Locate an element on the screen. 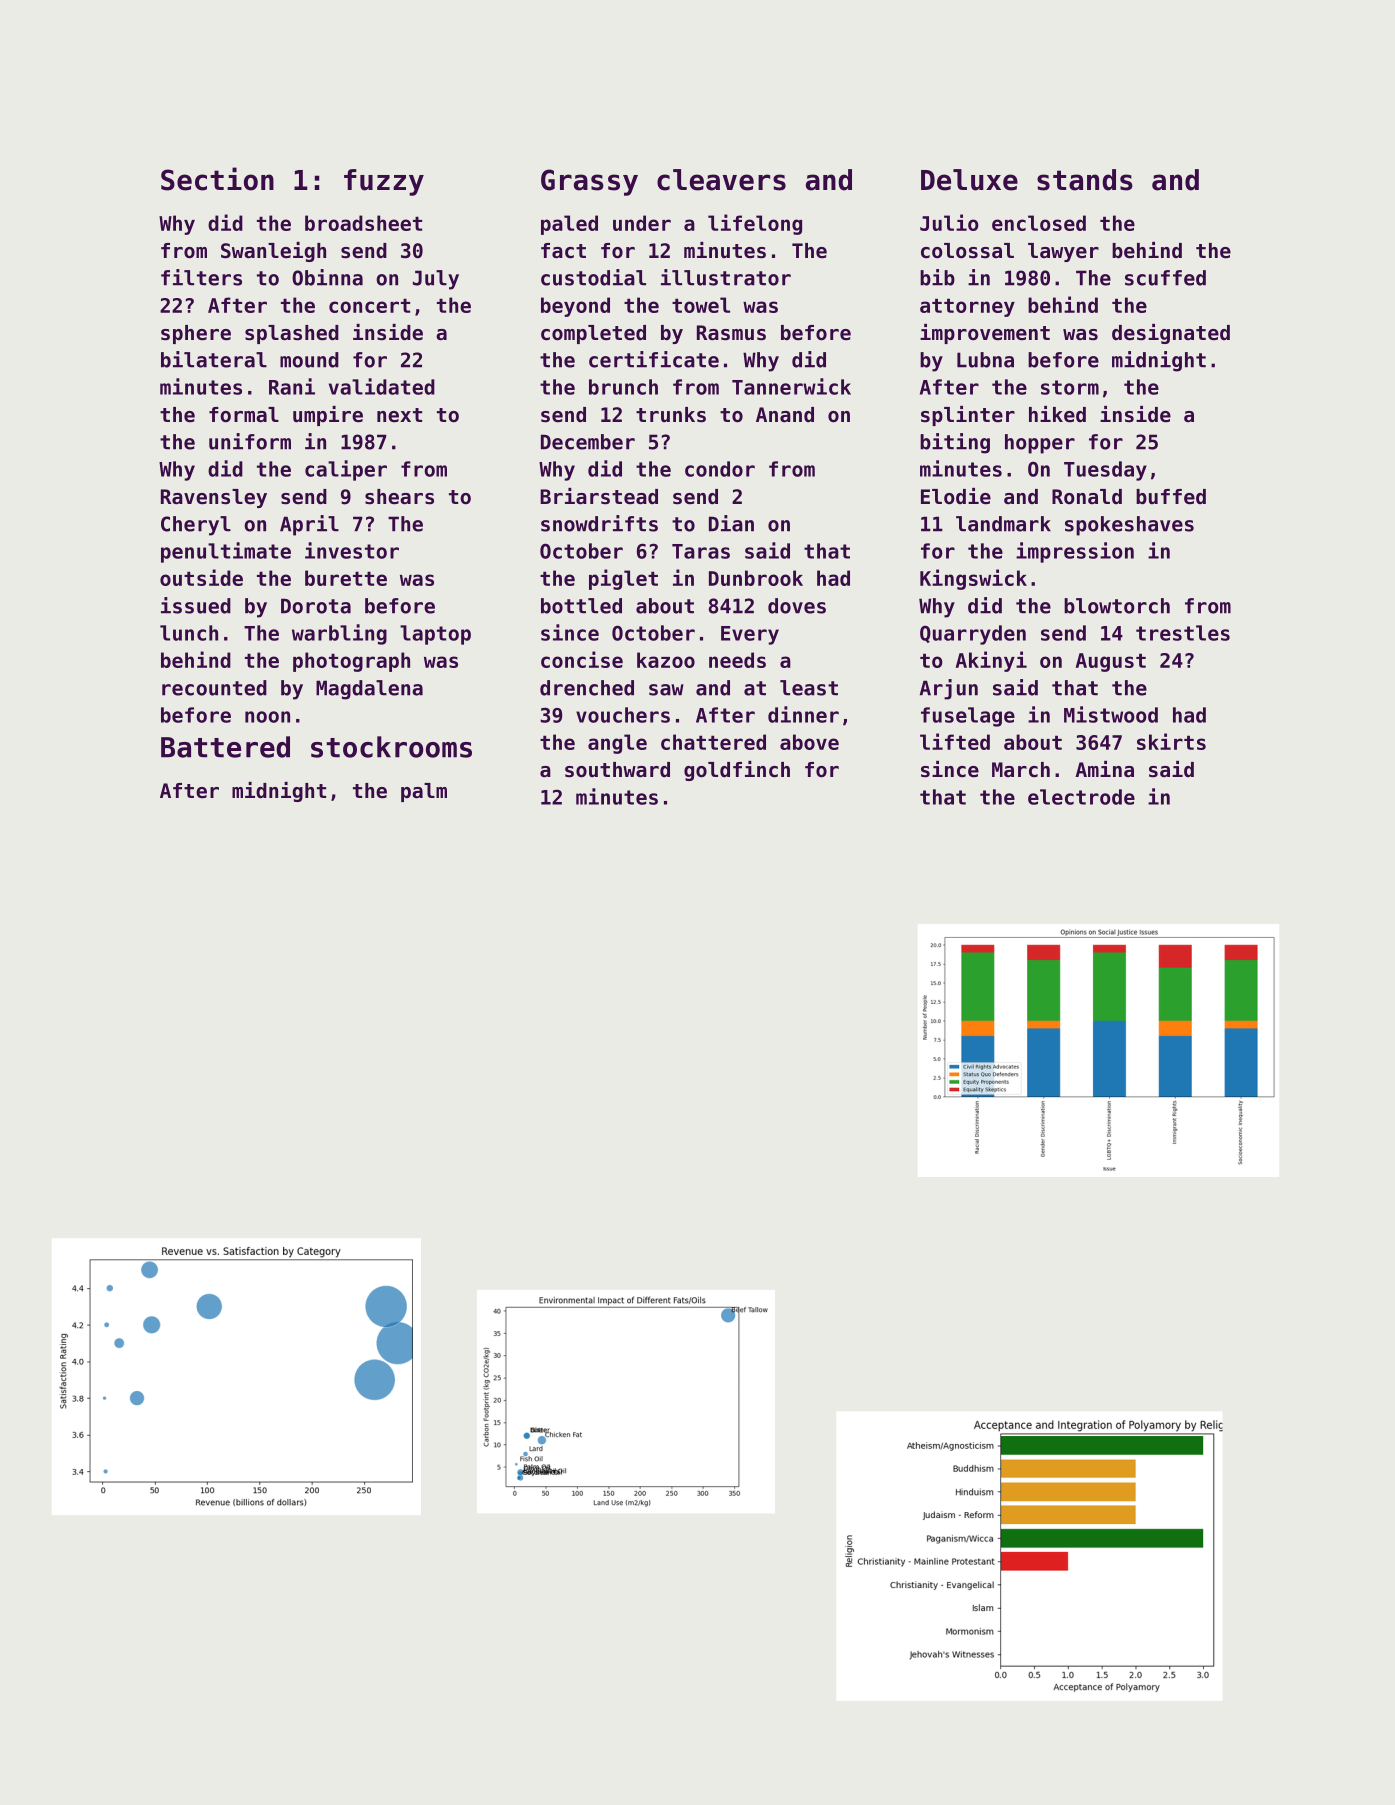 The height and width of the screenshot is (1805, 1395). southward is located at coordinates (617, 770).
